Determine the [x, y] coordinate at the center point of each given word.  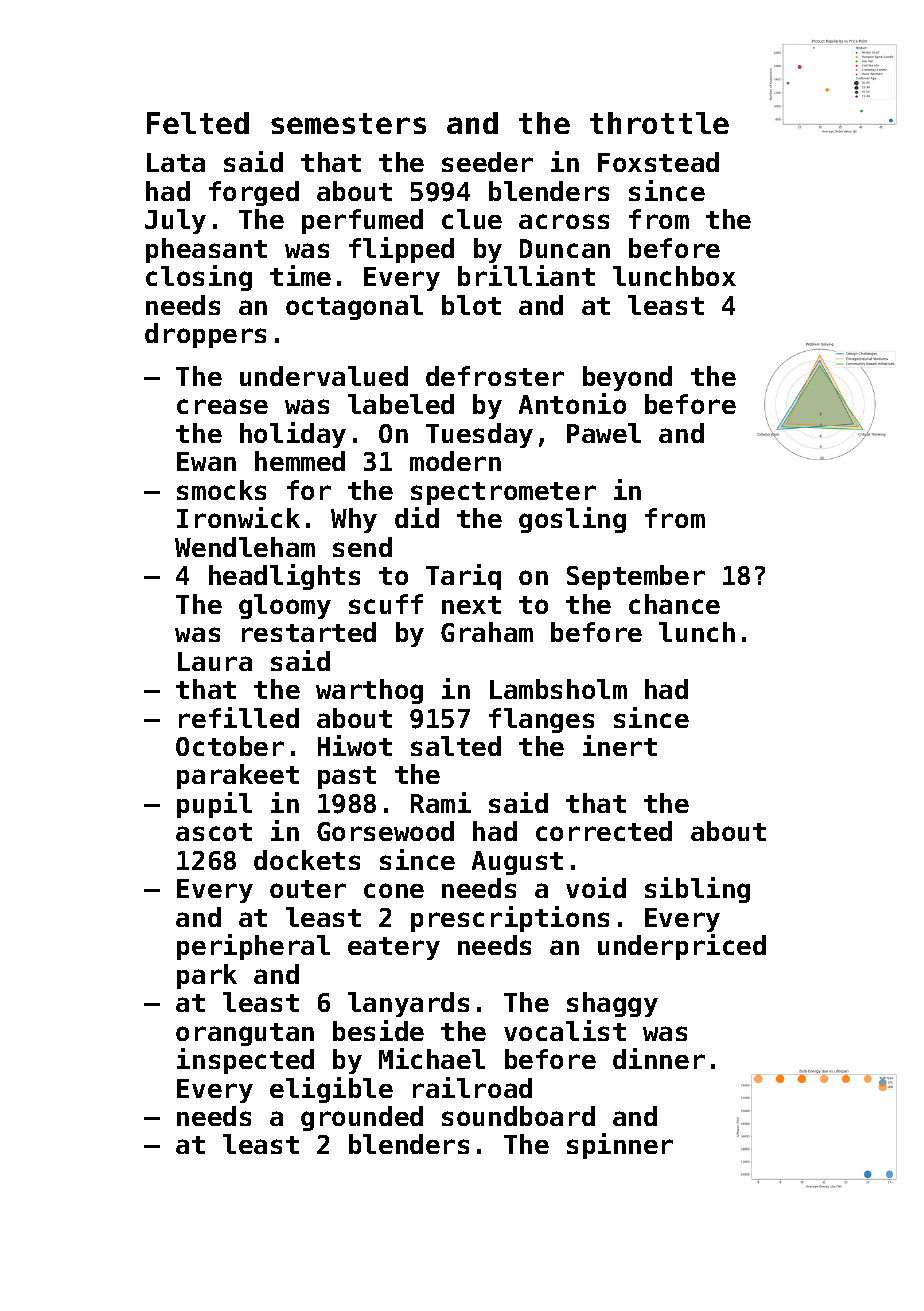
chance [674, 604]
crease [222, 406]
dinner [659, 1058]
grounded [362, 1118]
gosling [572, 520]
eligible [331, 1090]
